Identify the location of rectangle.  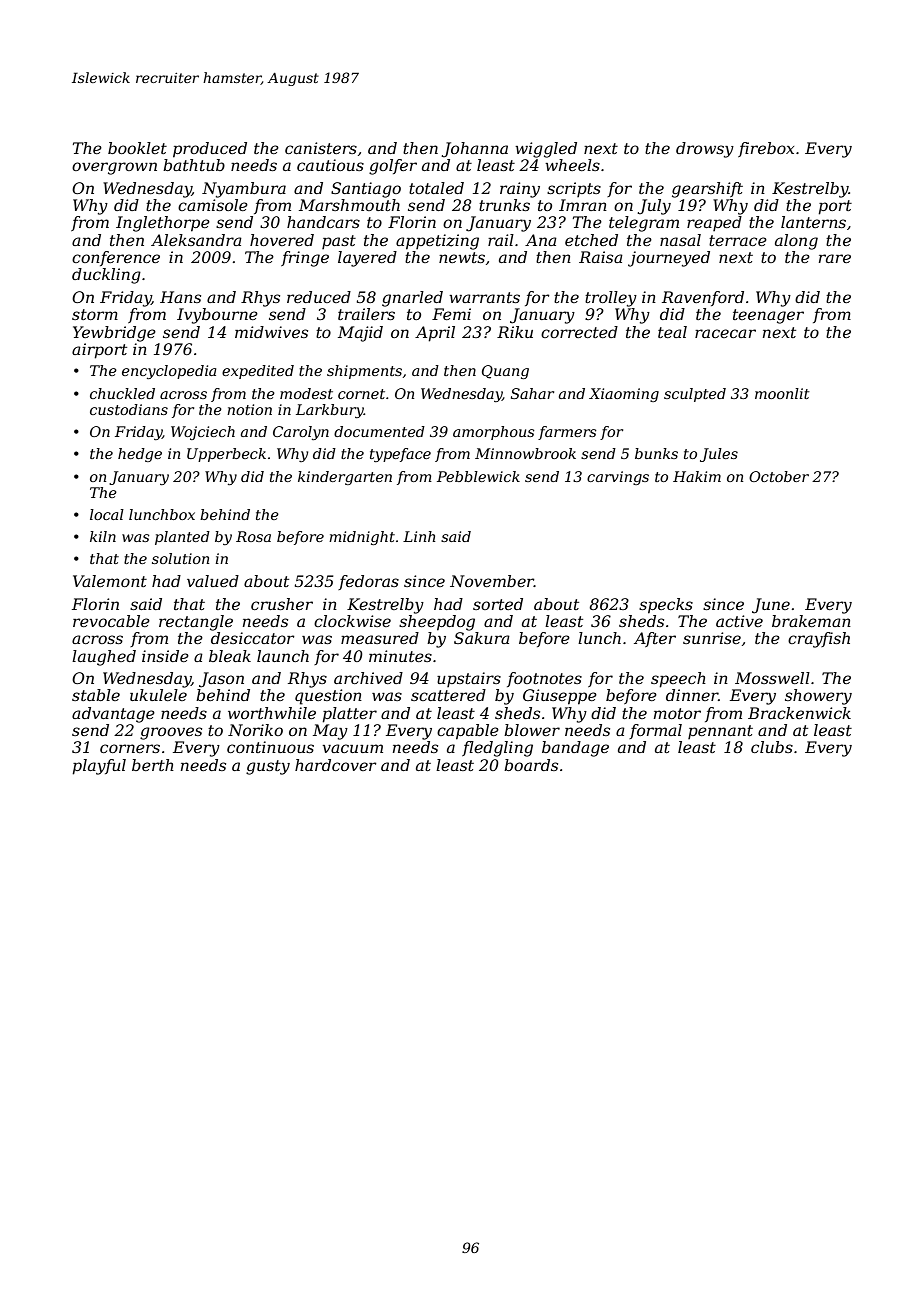
(196, 623).
